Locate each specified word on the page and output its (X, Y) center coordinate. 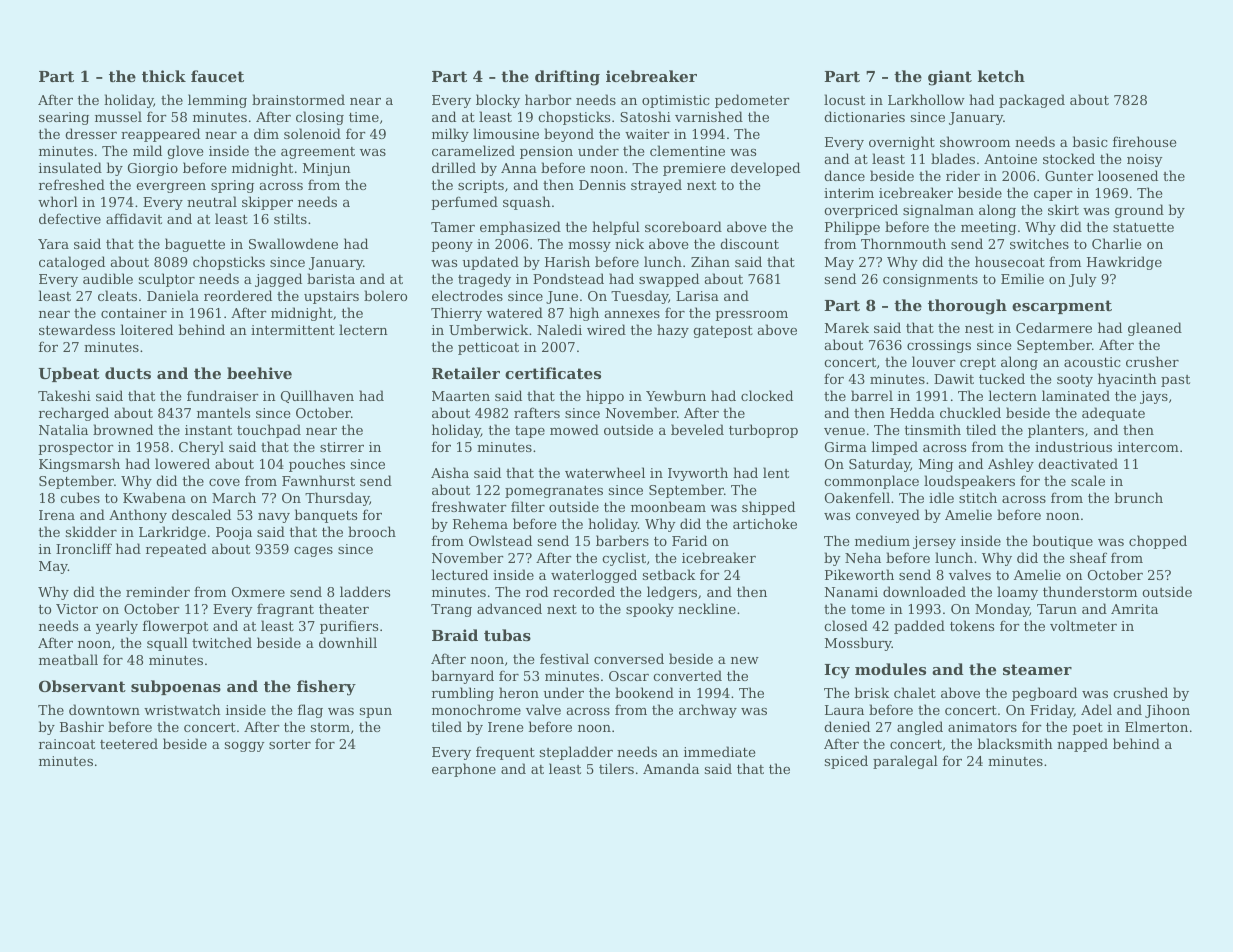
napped (1082, 745)
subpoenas (176, 687)
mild (147, 150)
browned (123, 429)
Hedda (912, 412)
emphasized (520, 228)
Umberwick (488, 329)
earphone (464, 770)
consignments (930, 280)
